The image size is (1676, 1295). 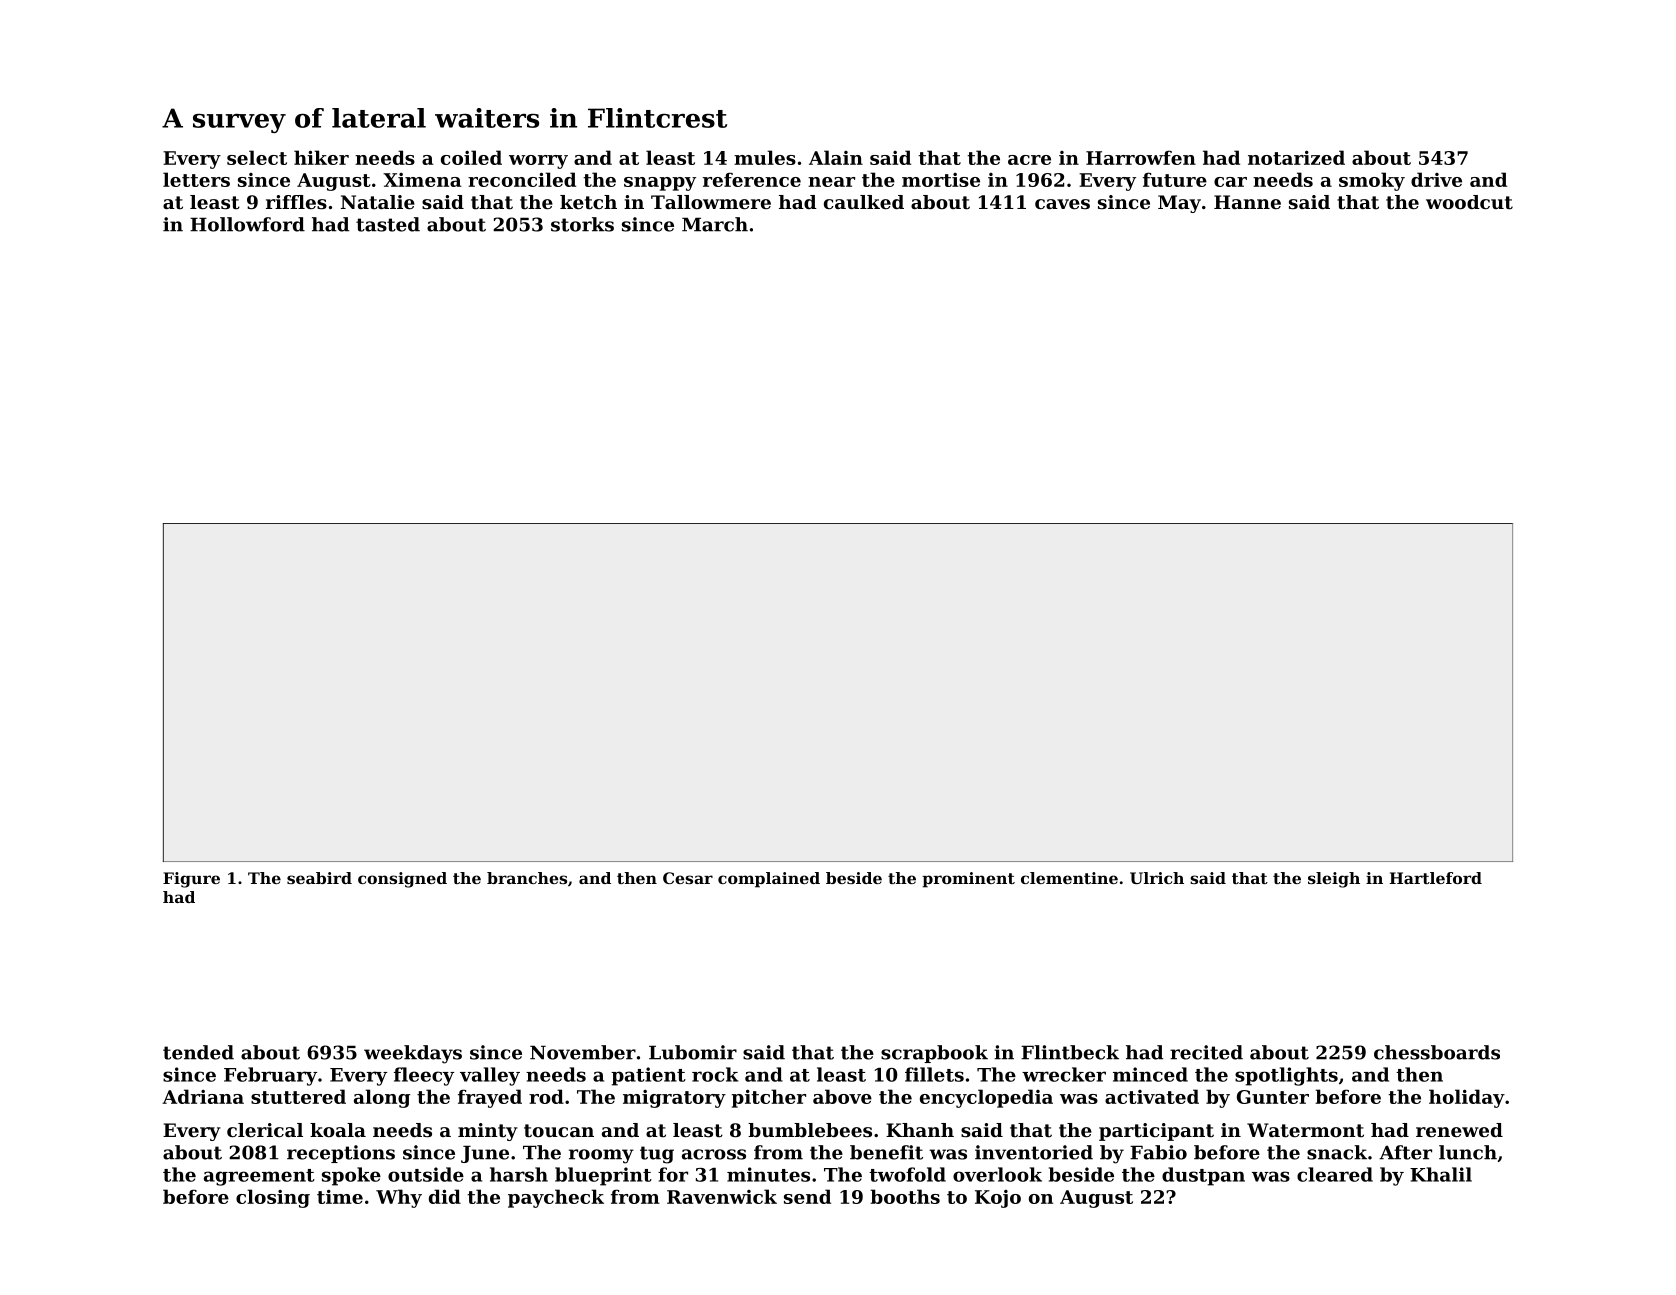 I want to click on branches, so click(x=527, y=878).
